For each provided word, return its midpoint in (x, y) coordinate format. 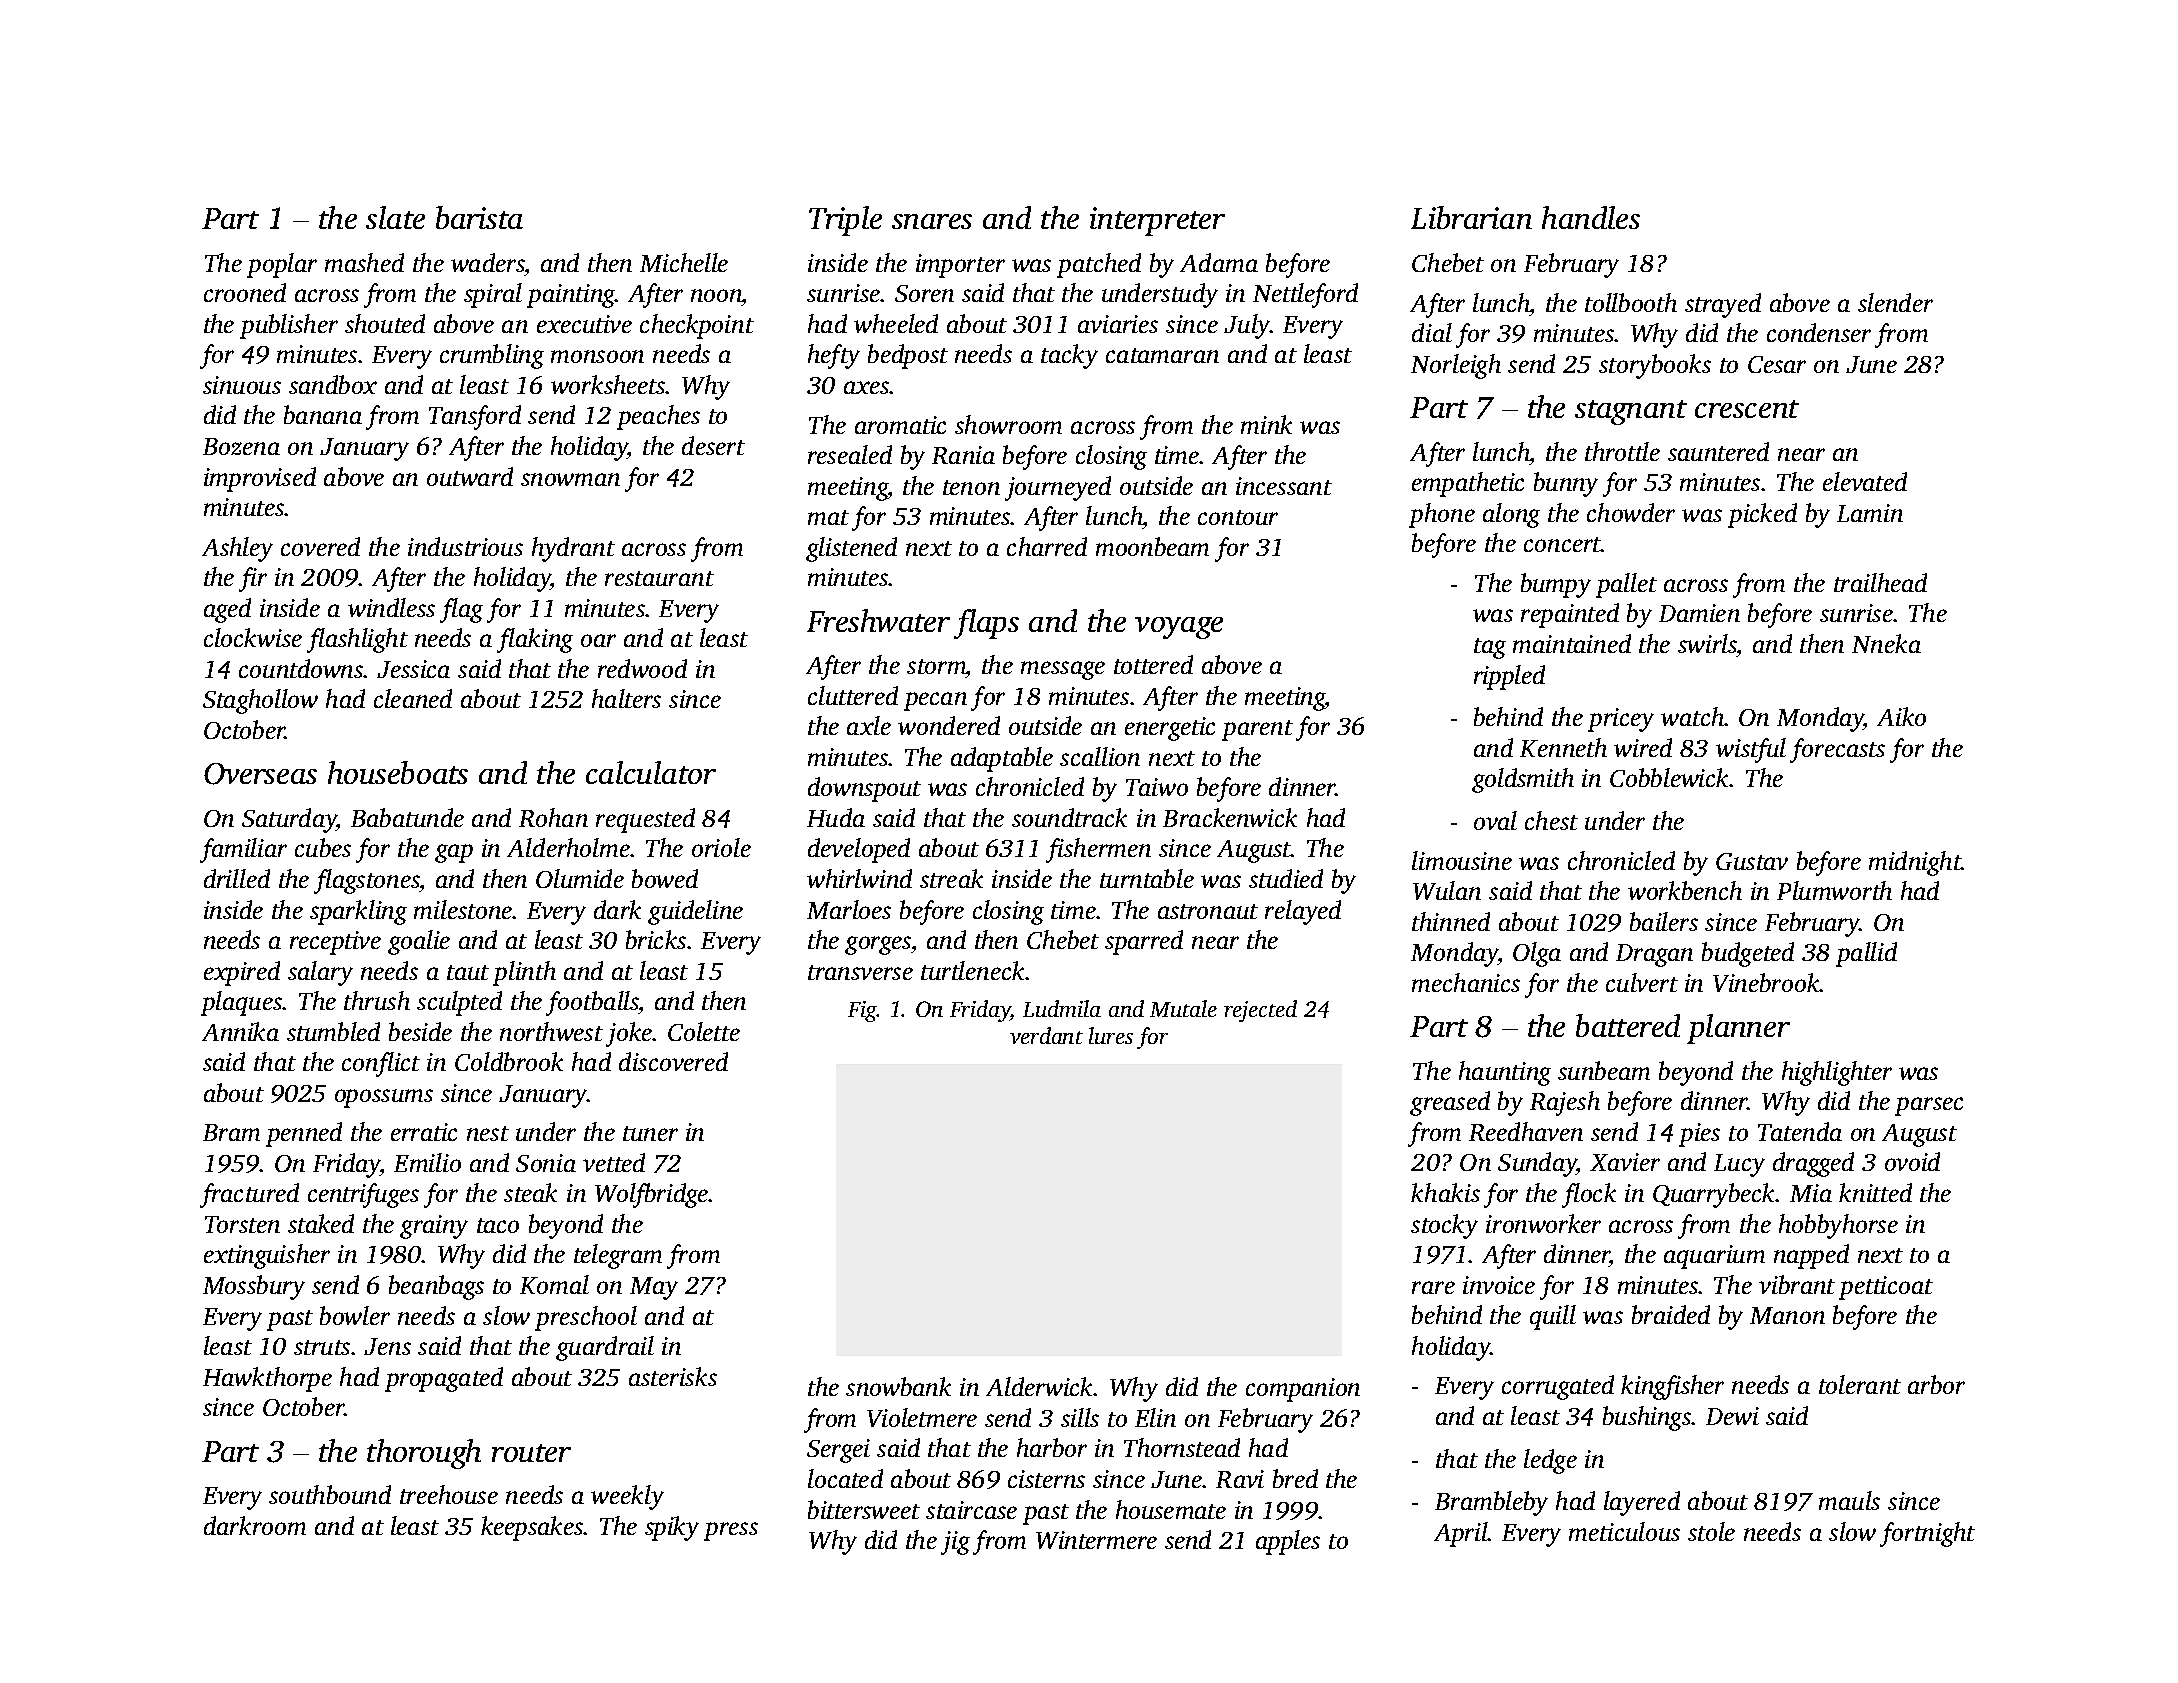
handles (1591, 217)
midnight (1915, 863)
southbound (330, 1494)
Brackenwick (1230, 817)
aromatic (900, 425)
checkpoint (697, 326)
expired (242, 973)
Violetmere (922, 1417)
